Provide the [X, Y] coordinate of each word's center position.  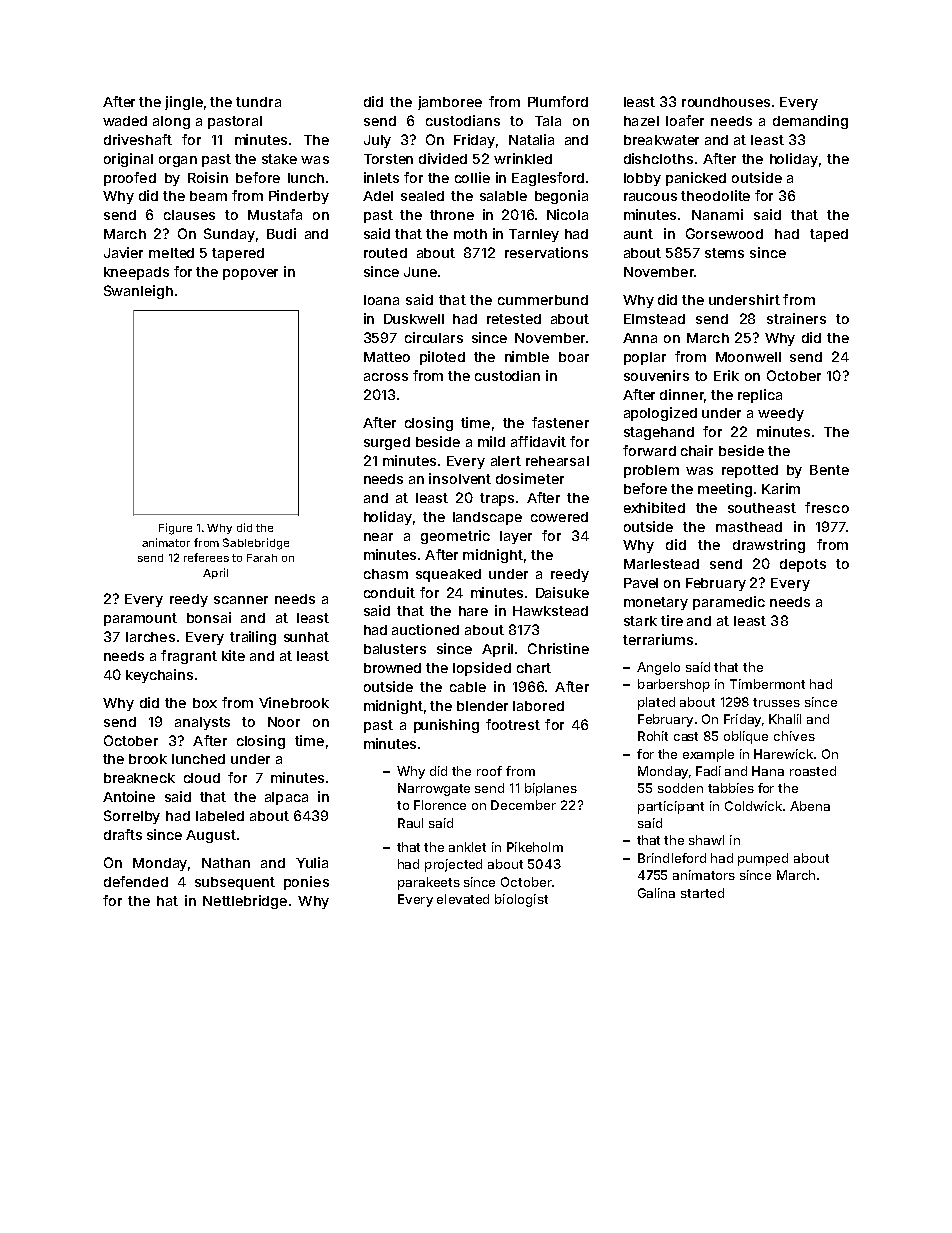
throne [452, 215]
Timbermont [767, 684]
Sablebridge [256, 544]
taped [829, 235]
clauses [189, 215]
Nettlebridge [245, 902]
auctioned [425, 629]
